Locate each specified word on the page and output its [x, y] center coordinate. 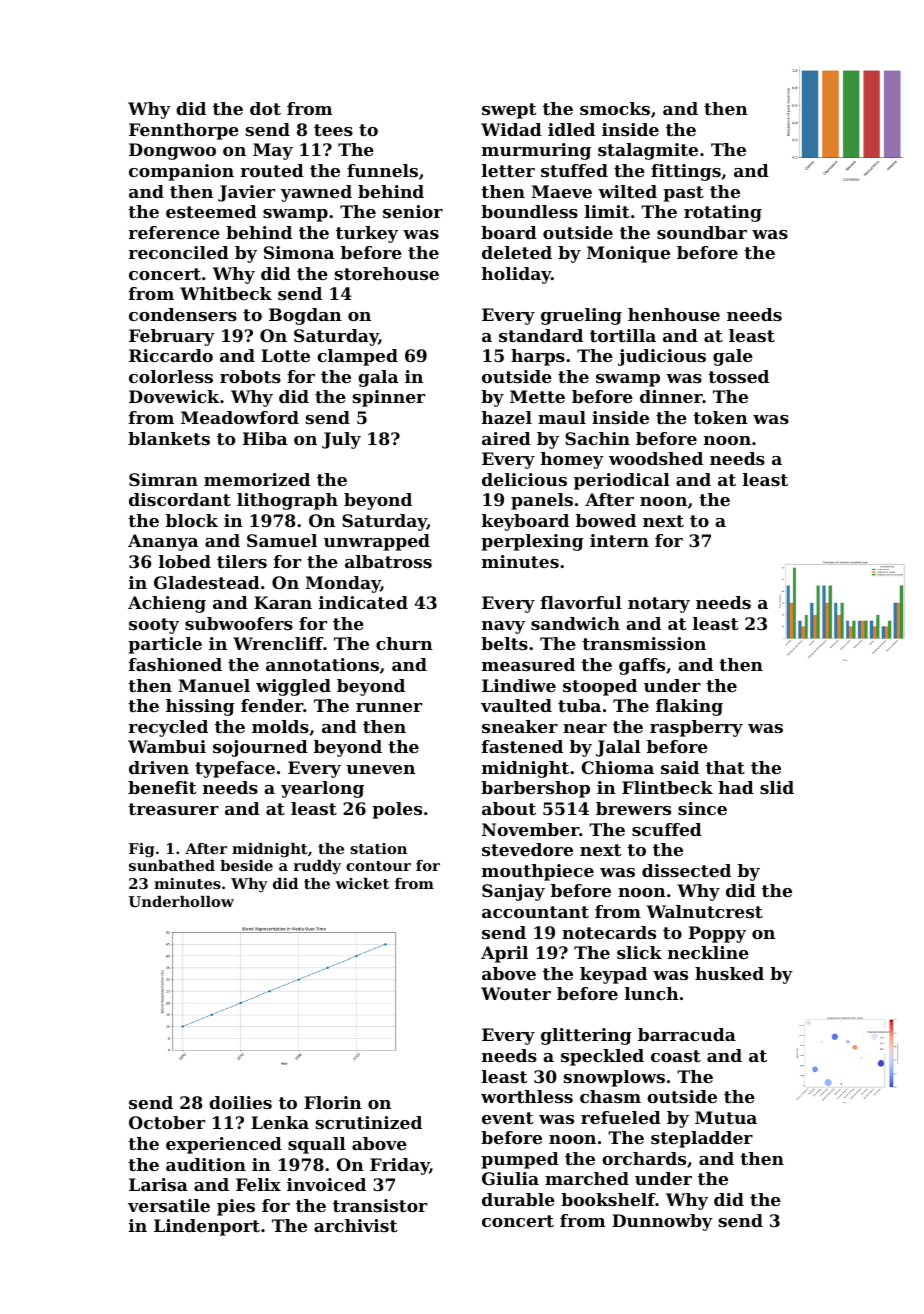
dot [265, 108]
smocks [615, 108]
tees [333, 130]
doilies [240, 1102]
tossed [738, 376]
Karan [283, 602]
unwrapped [377, 542]
